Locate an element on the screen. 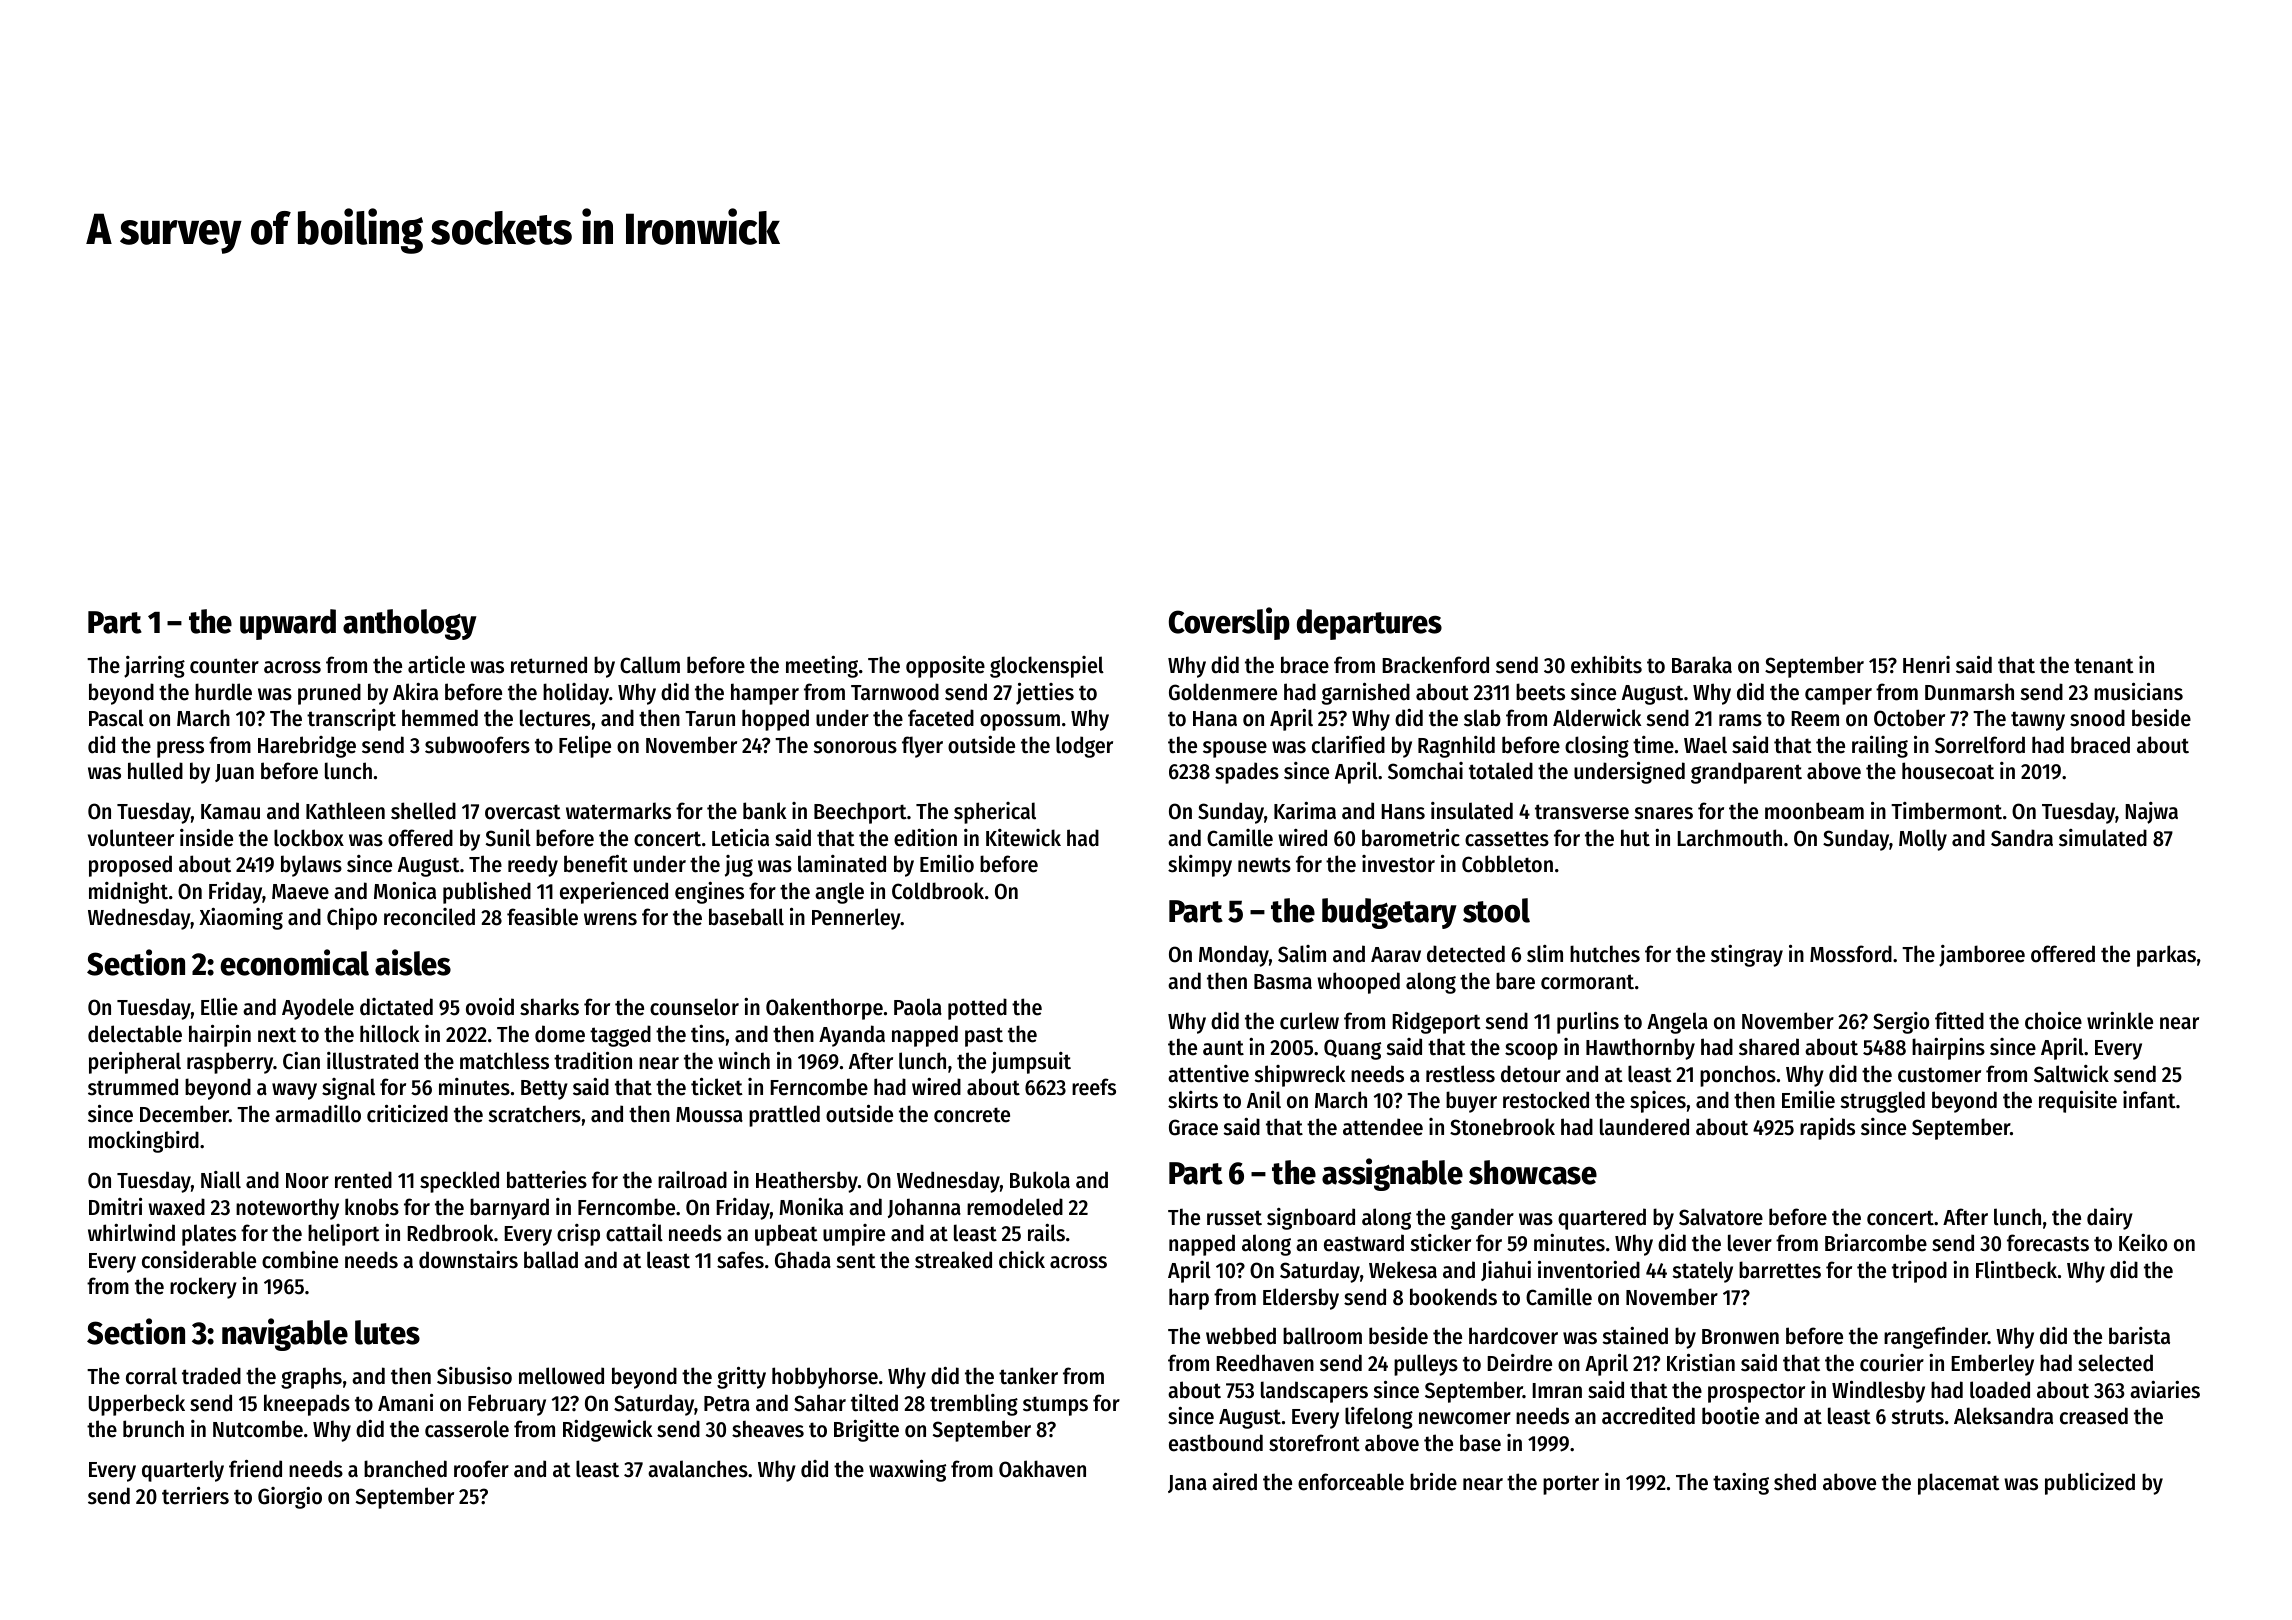 The height and width of the screenshot is (1620, 2292). Jana is located at coordinates (1187, 1484).
